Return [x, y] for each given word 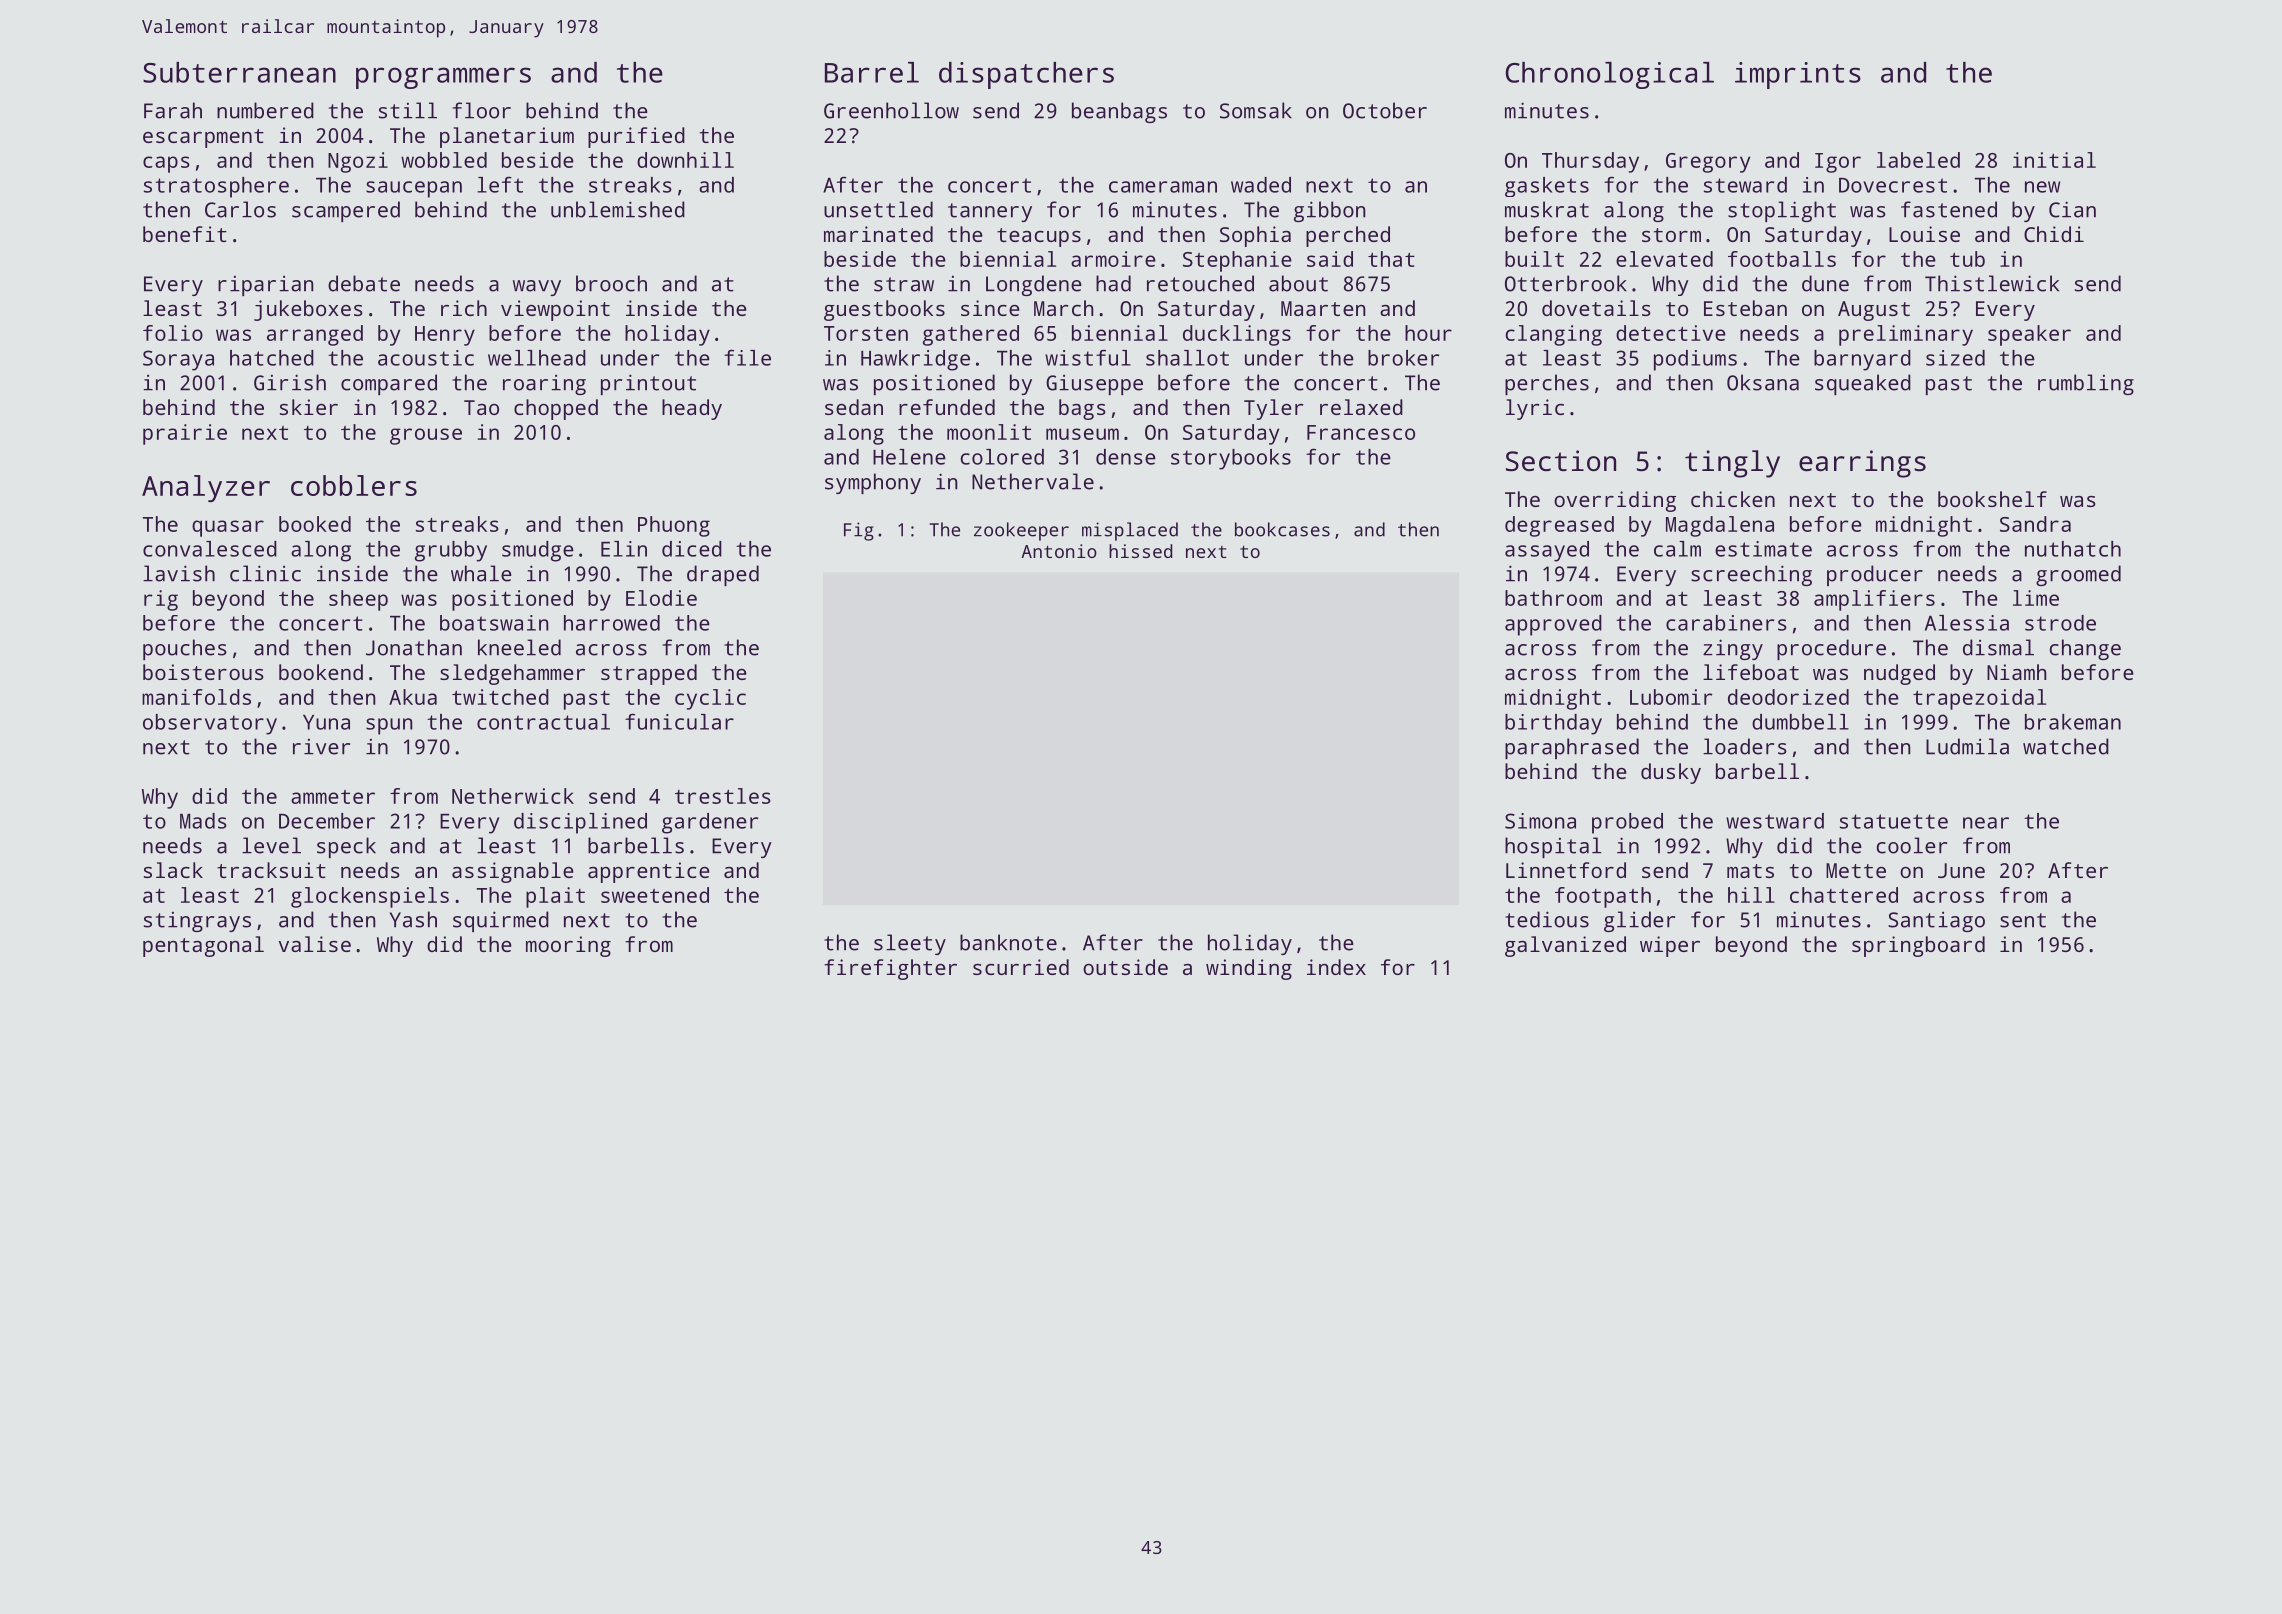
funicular [679, 721]
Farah [173, 110]
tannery [990, 212]
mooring [568, 946]
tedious [1547, 919]
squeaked [1863, 384]
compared [389, 384]
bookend [321, 672]
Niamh [2016, 672]
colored [1002, 457]
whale [481, 573]
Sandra [2035, 524]
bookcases [1282, 529]
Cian [2072, 209]
